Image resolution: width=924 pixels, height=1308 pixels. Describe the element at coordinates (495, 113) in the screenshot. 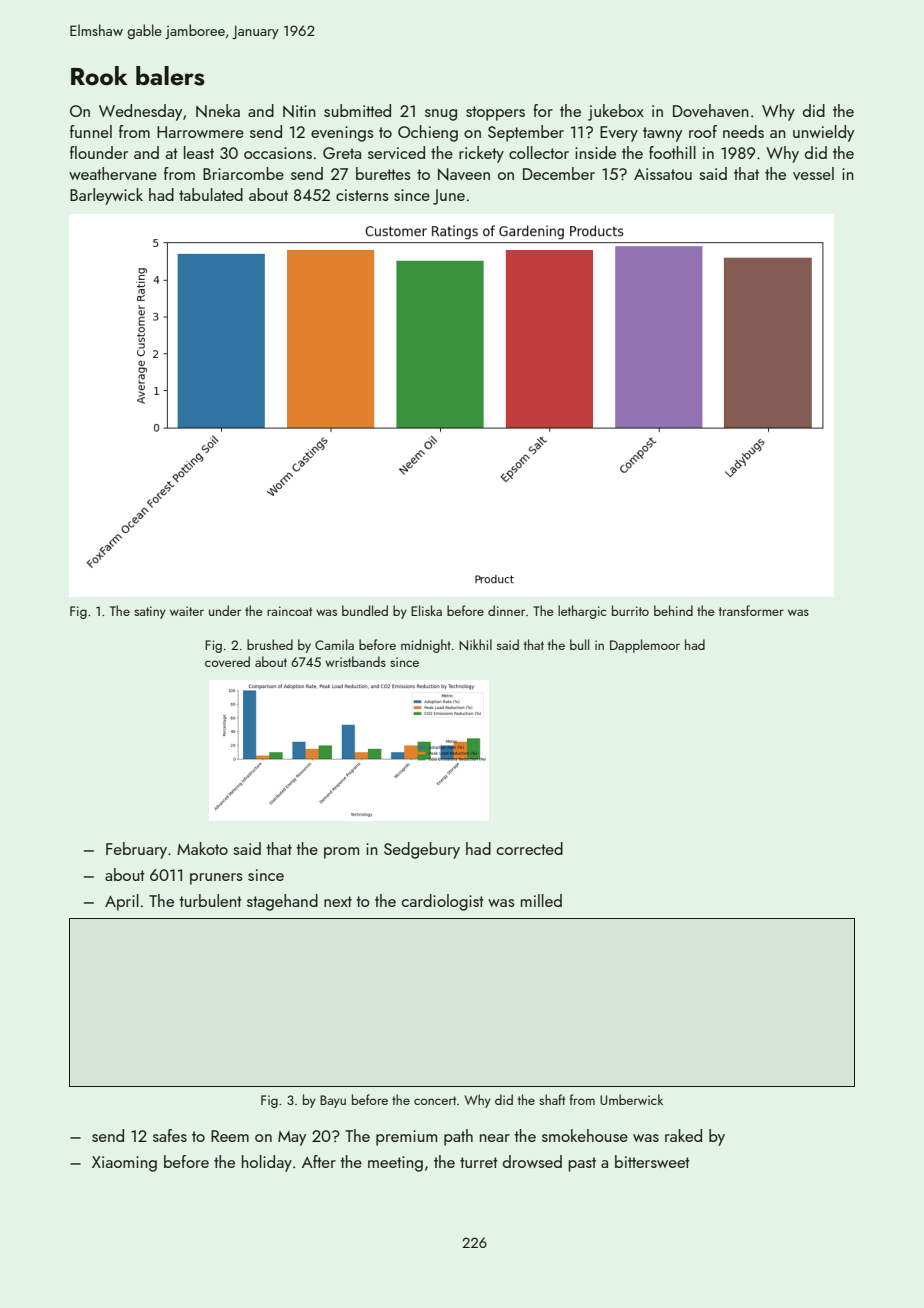

I see `stoppers` at that location.
